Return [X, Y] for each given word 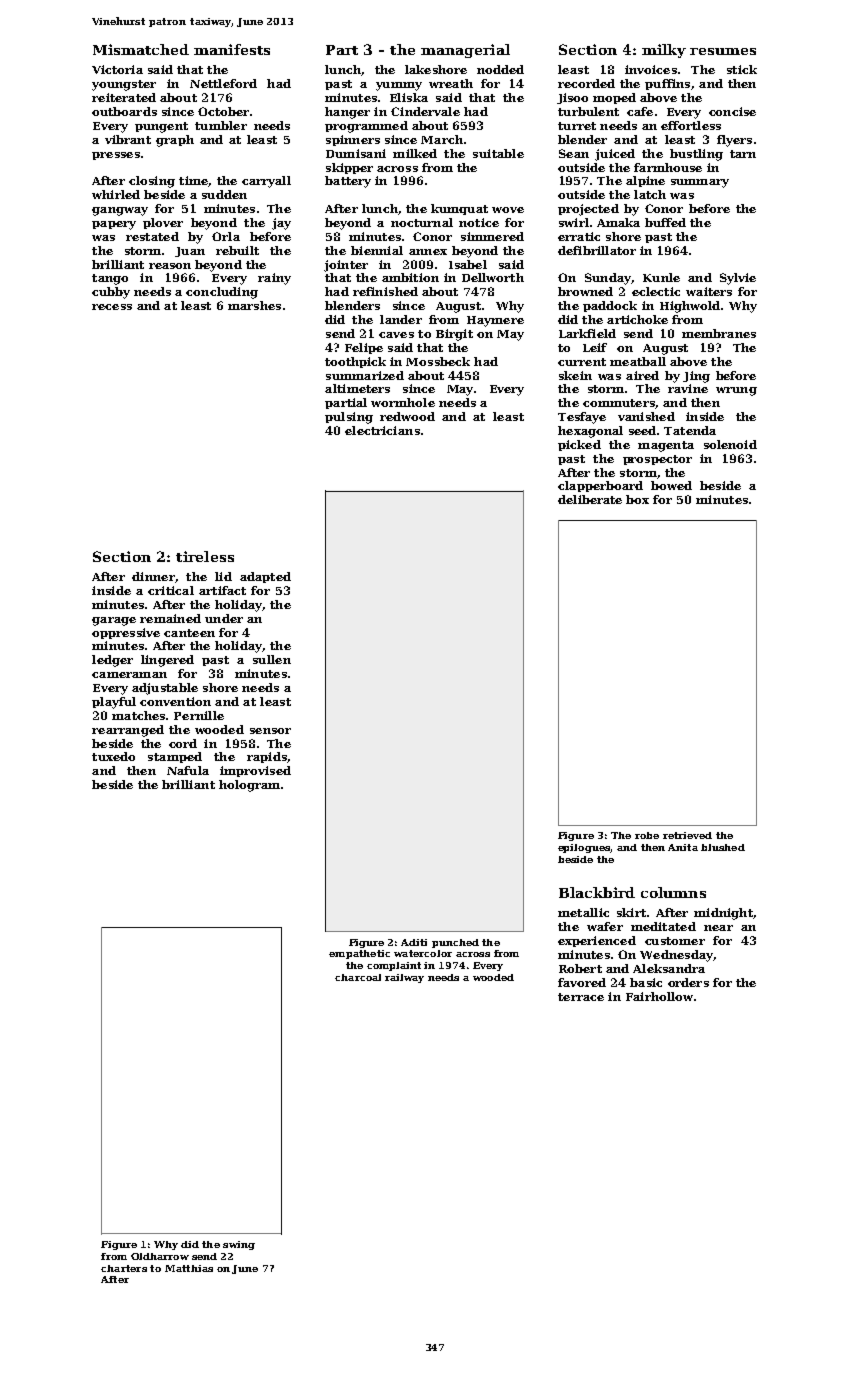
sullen [272, 659]
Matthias [189, 1268]
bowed [671, 485]
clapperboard [600, 486]
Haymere [495, 321]
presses [116, 156]
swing [239, 1245]
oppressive [126, 633]
